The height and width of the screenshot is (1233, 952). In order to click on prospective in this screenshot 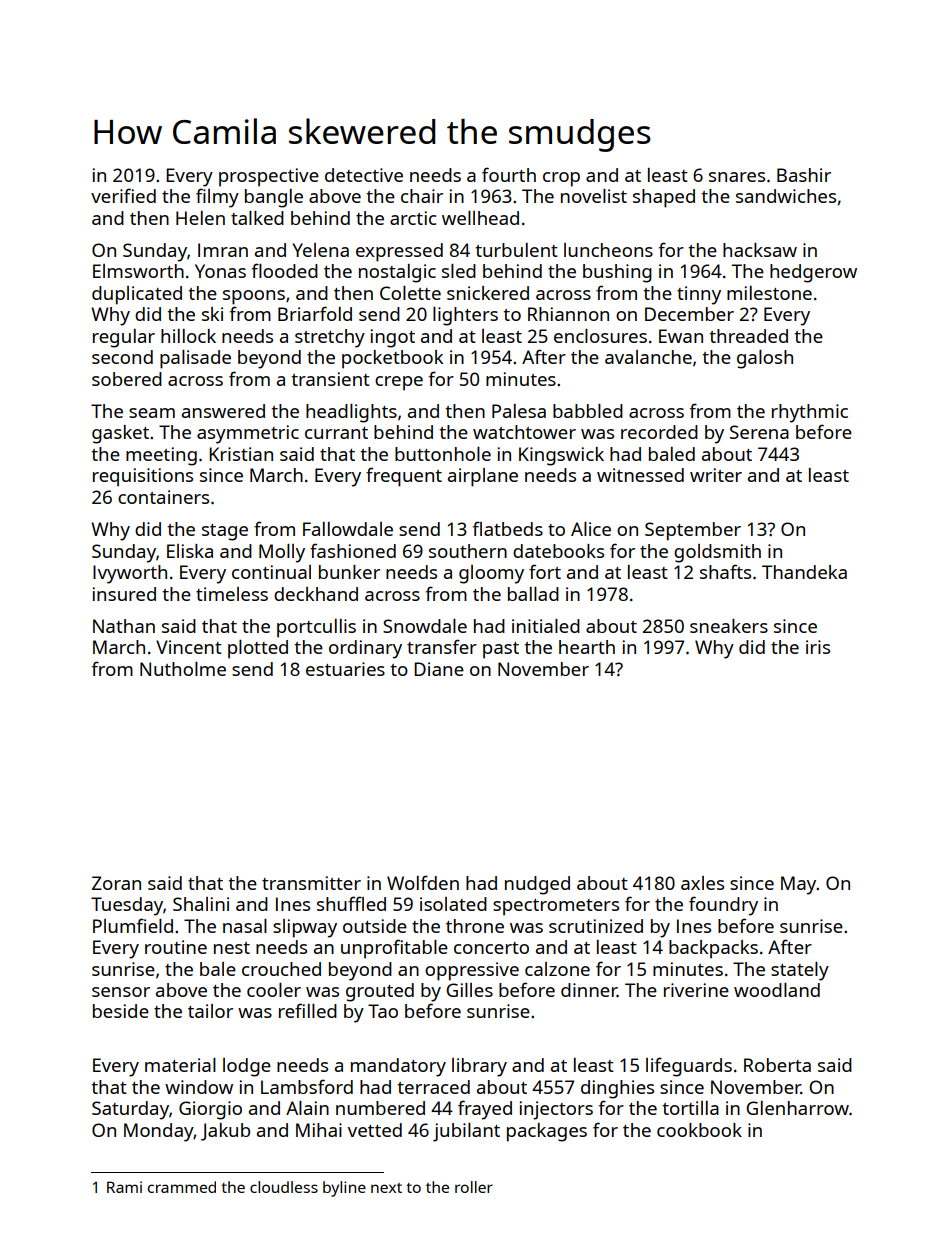, I will do `click(269, 177)`.
